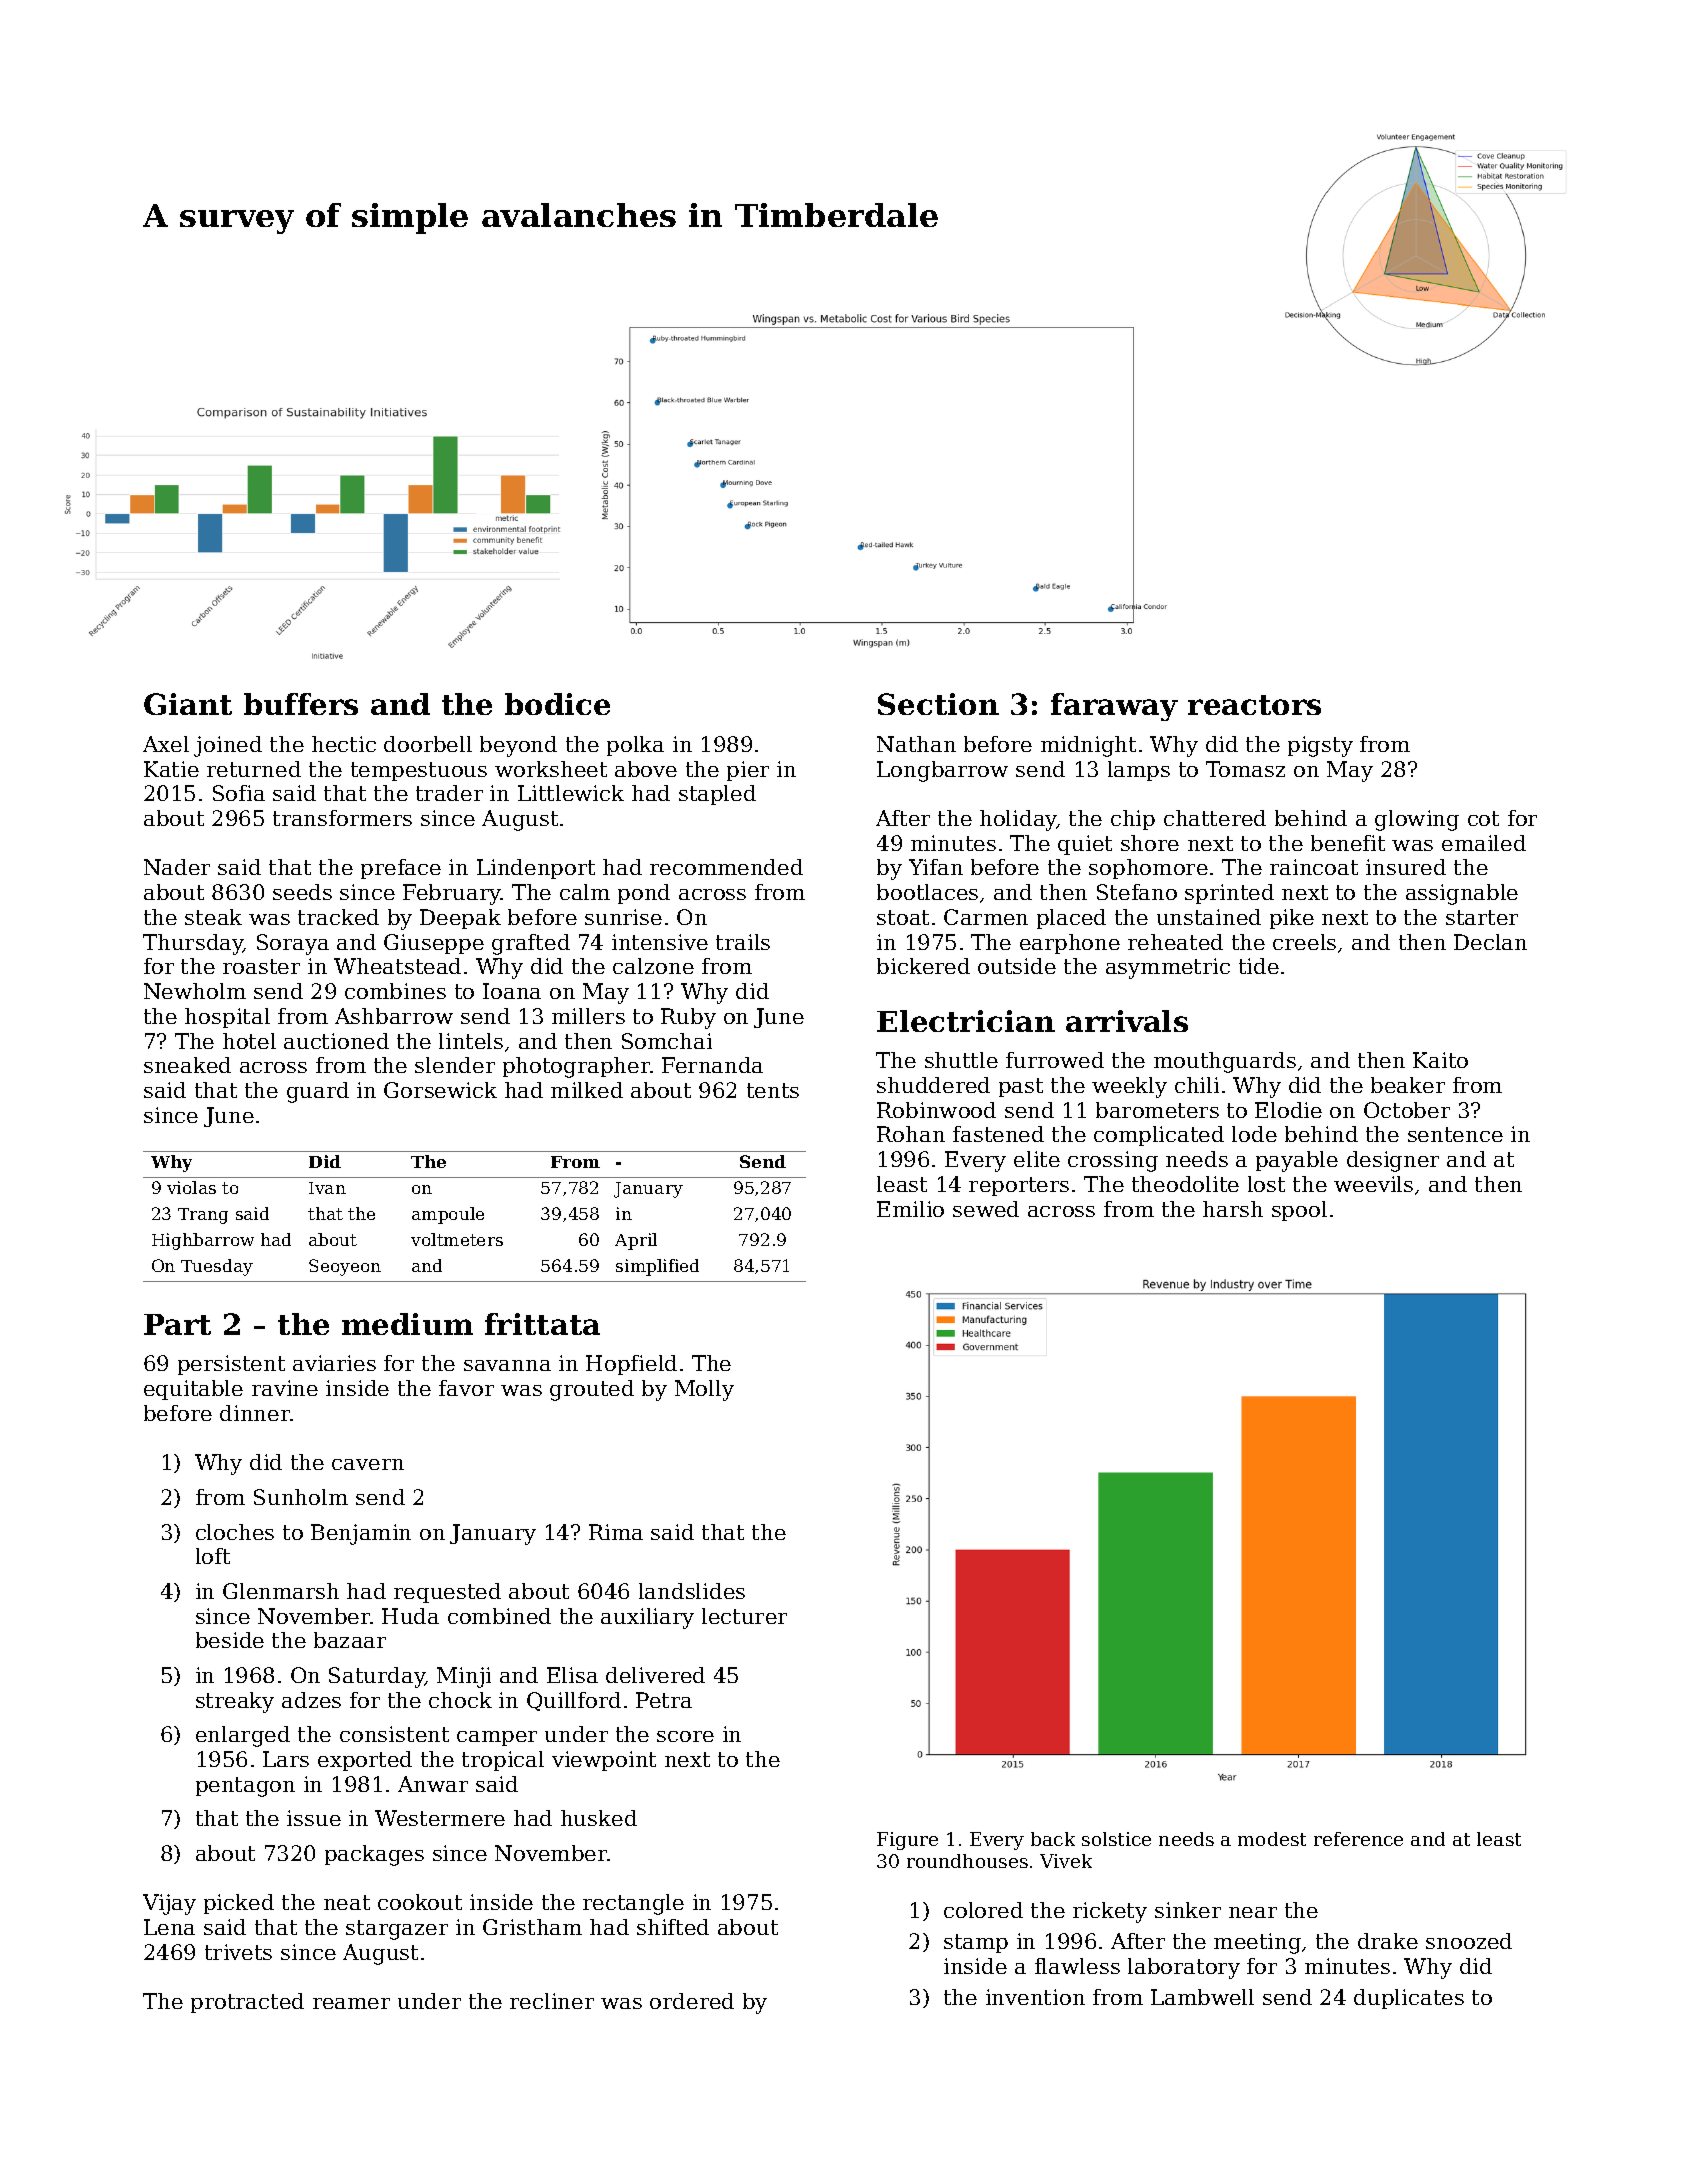 The height and width of the screenshot is (2178, 1683). Describe the element at coordinates (910, 1209) in the screenshot. I see `Emilio` at that location.
